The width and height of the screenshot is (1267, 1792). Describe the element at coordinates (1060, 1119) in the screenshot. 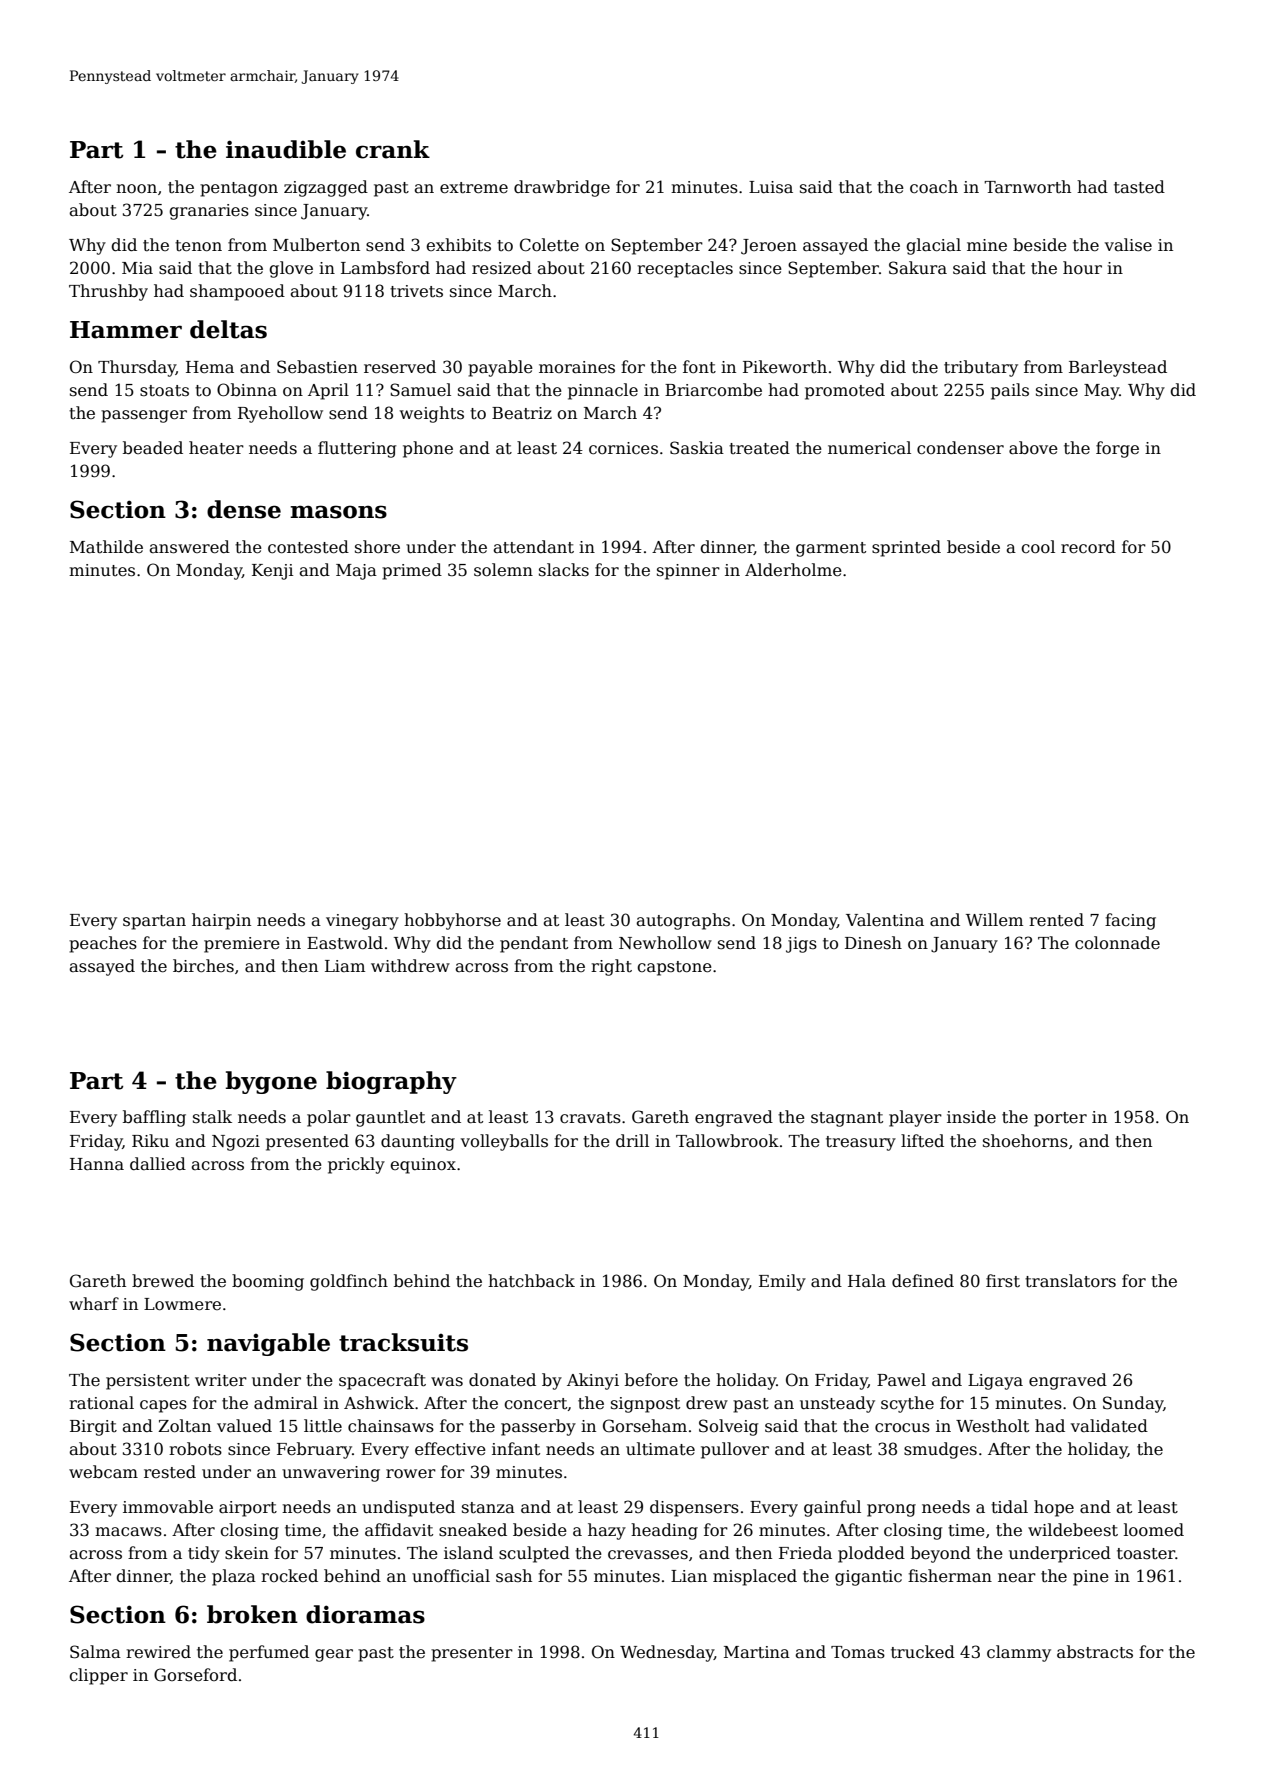

I see `porter` at that location.
